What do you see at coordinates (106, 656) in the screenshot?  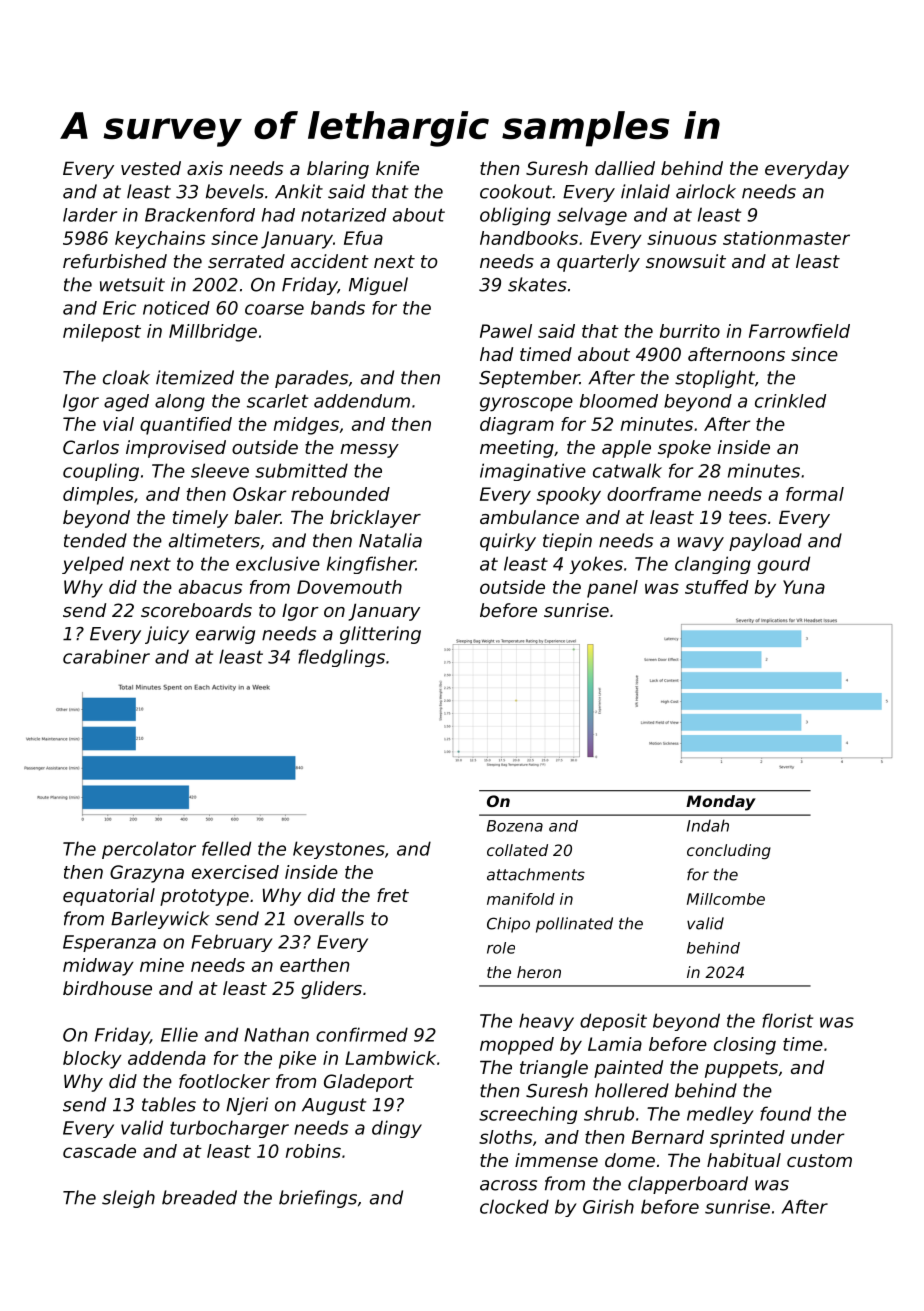 I see `carabiner` at bounding box center [106, 656].
